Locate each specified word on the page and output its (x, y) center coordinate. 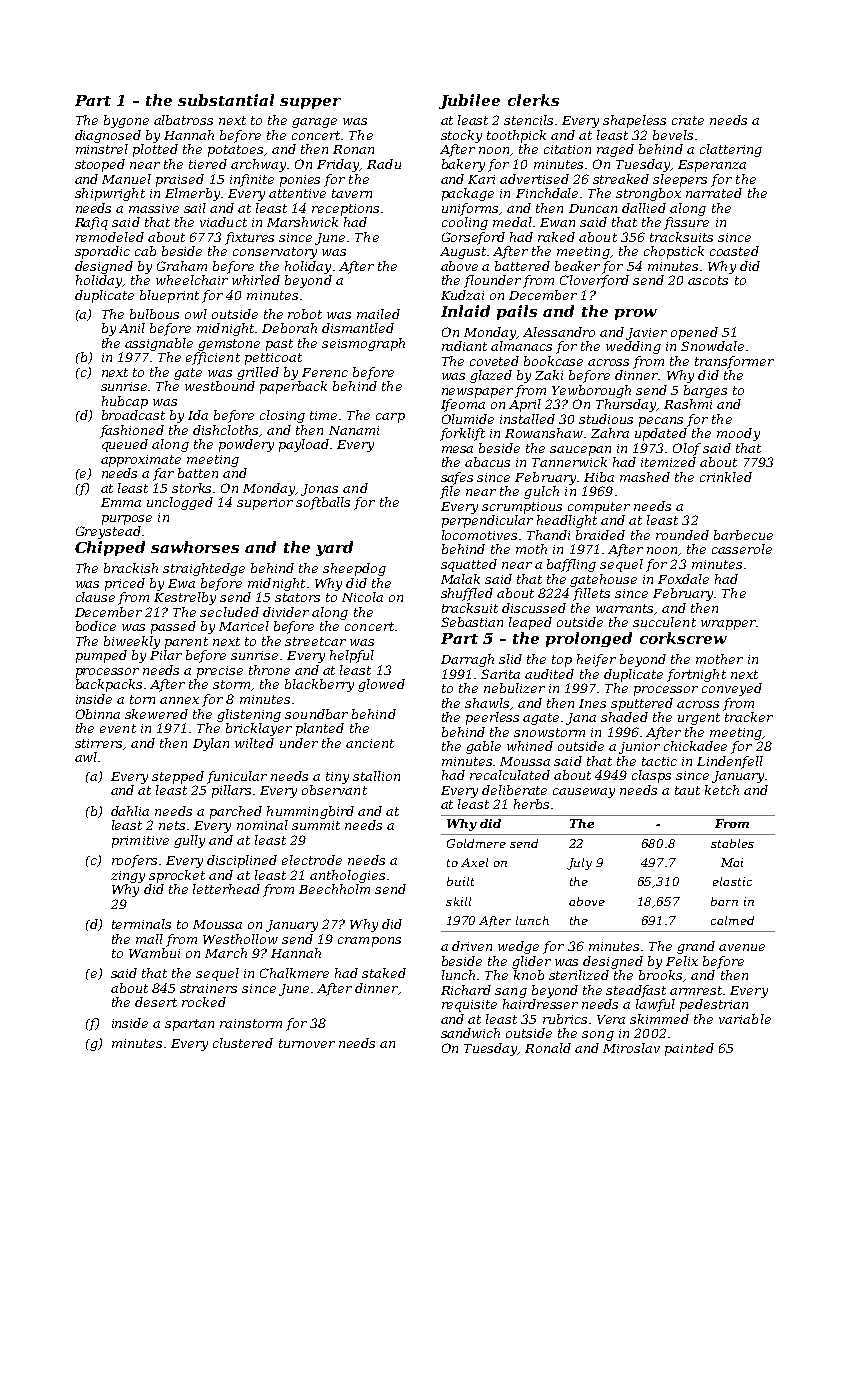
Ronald (548, 1048)
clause (95, 597)
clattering (731, 150)
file (450, 492)
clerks (533, 100)
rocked (204, 1002)
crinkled (726, 477)
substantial (226, 100)
